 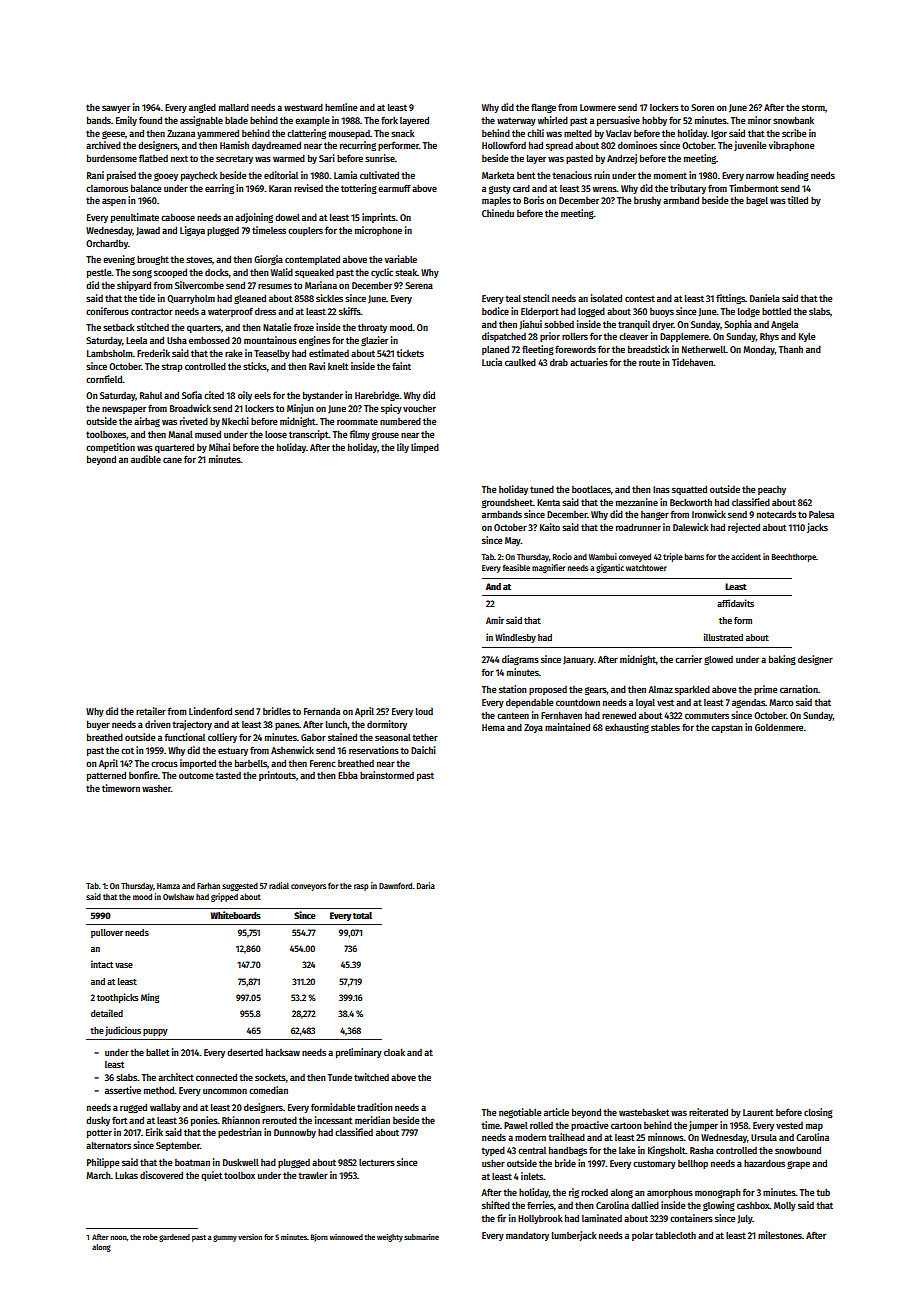 I want to click on cited, so click(x=214, y=395).
